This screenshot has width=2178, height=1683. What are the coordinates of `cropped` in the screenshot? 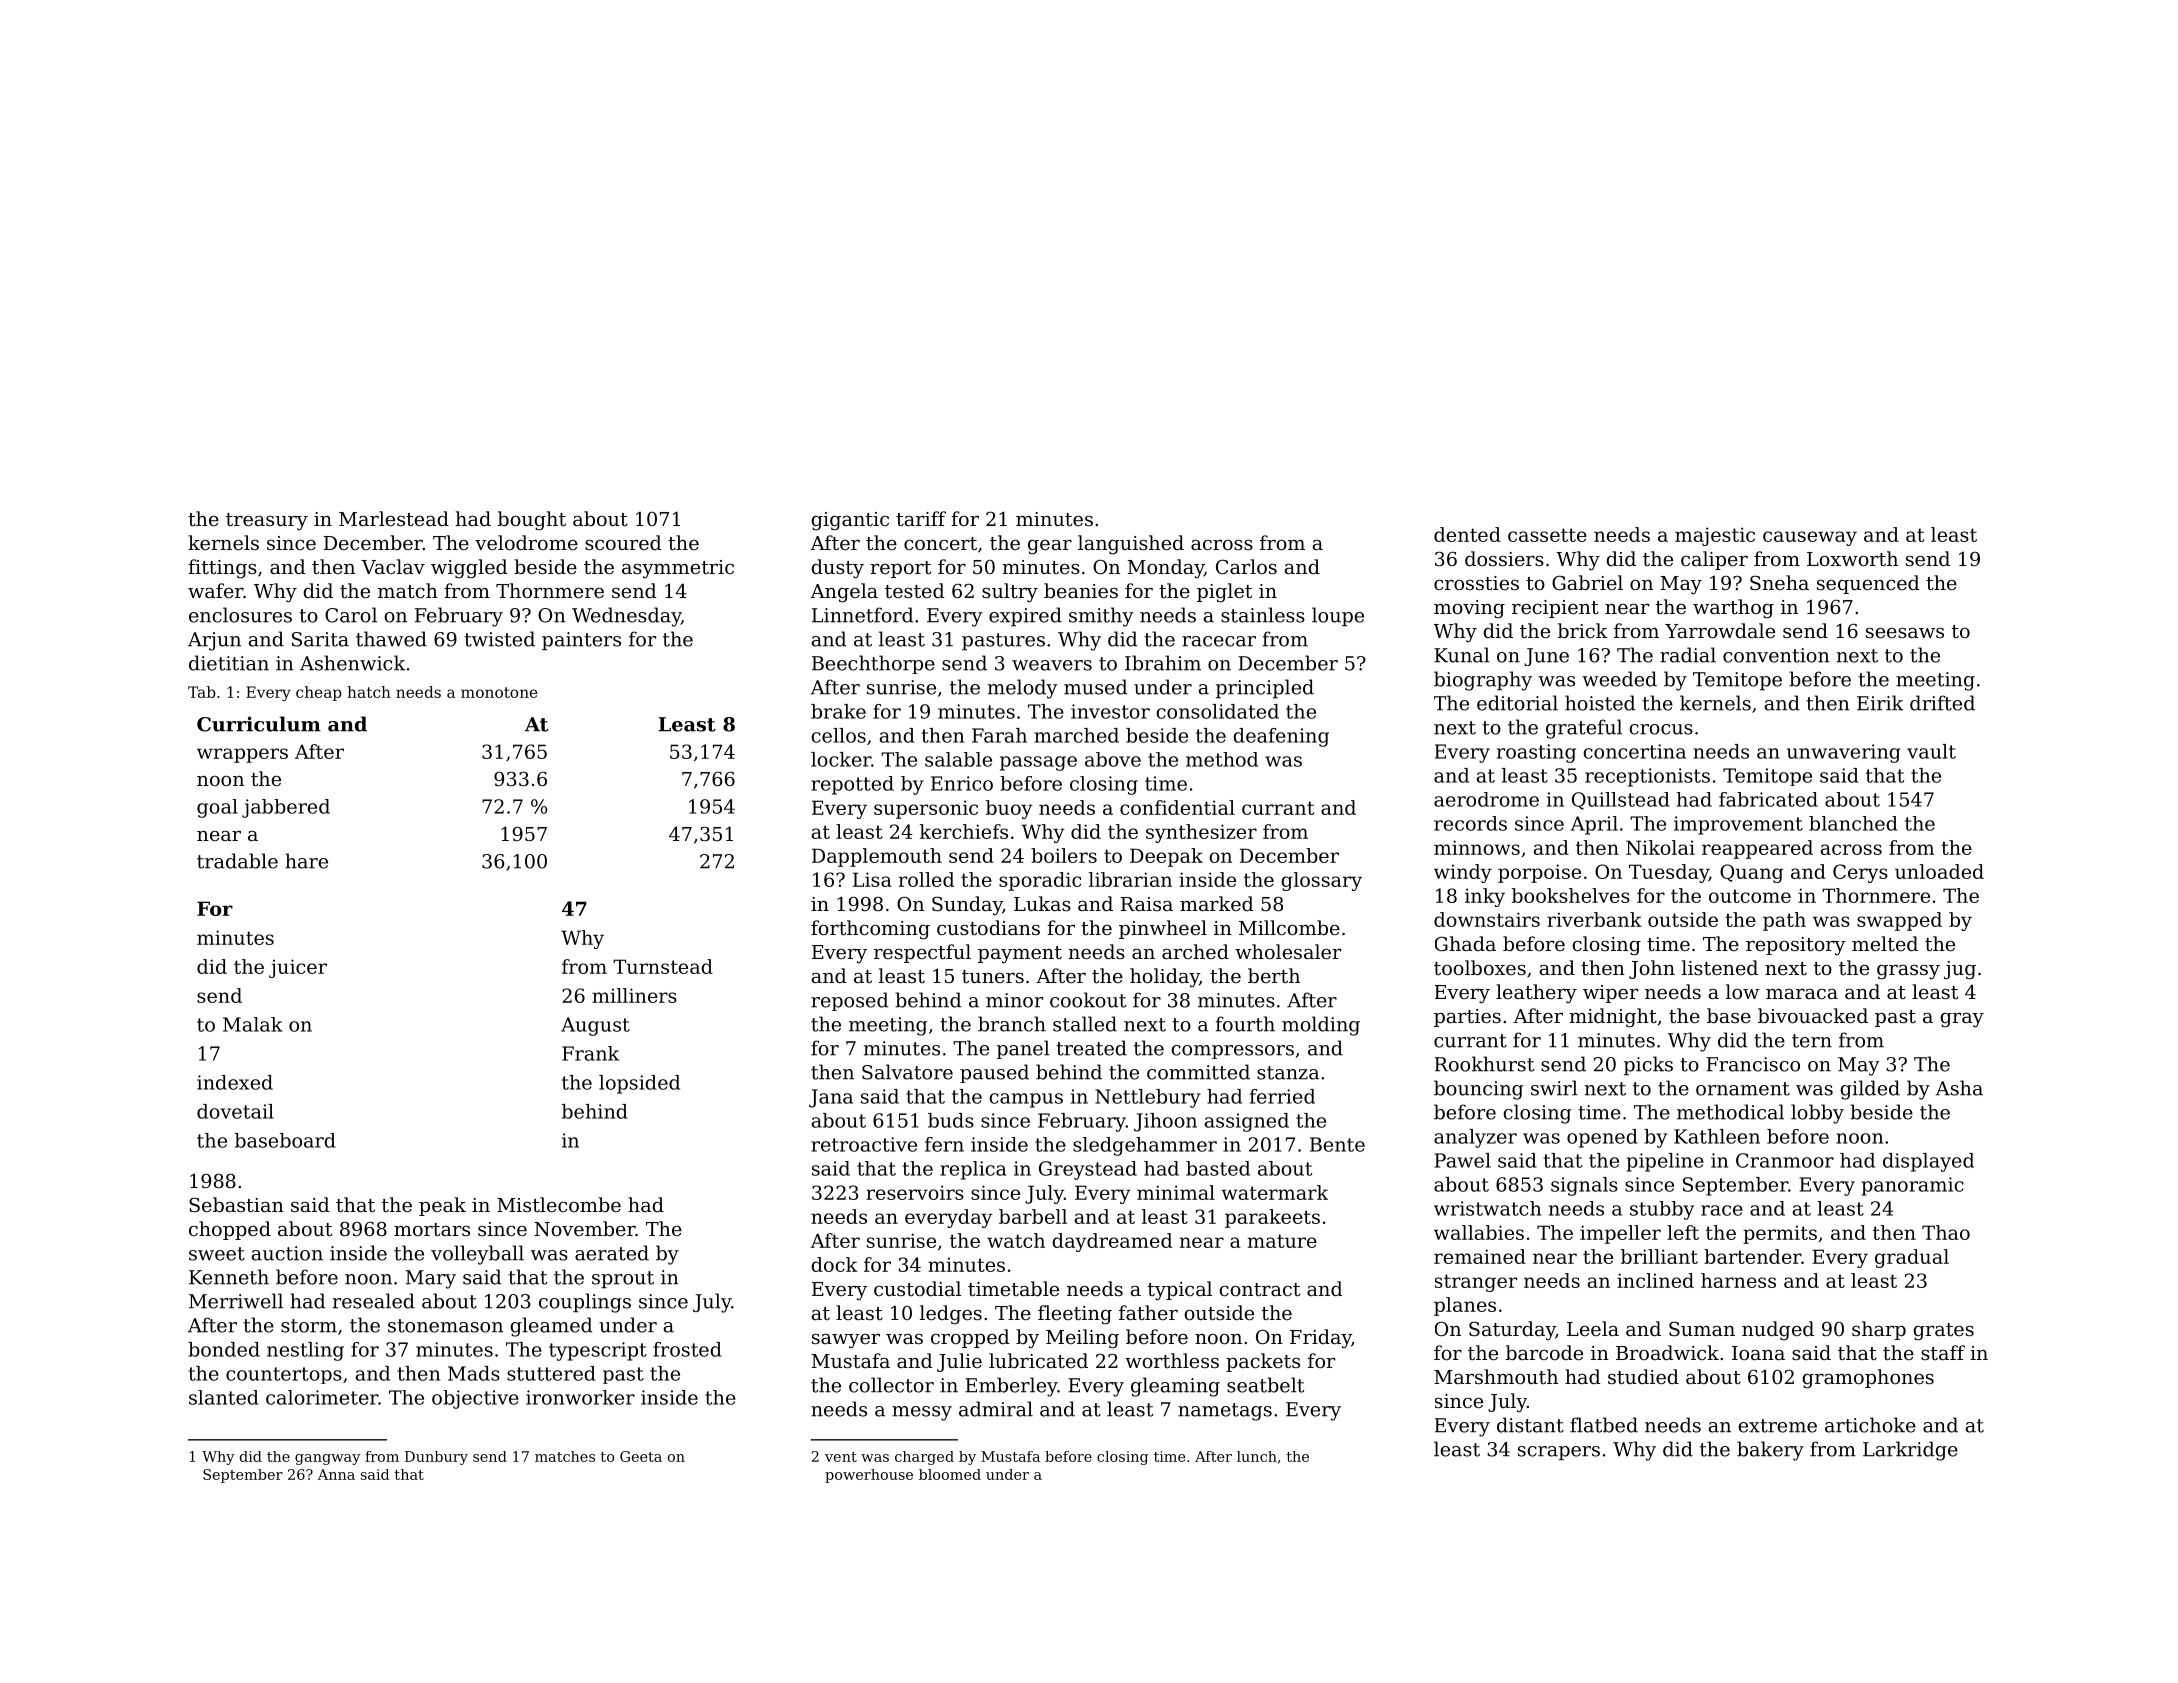 It's located at (970, 1338).
